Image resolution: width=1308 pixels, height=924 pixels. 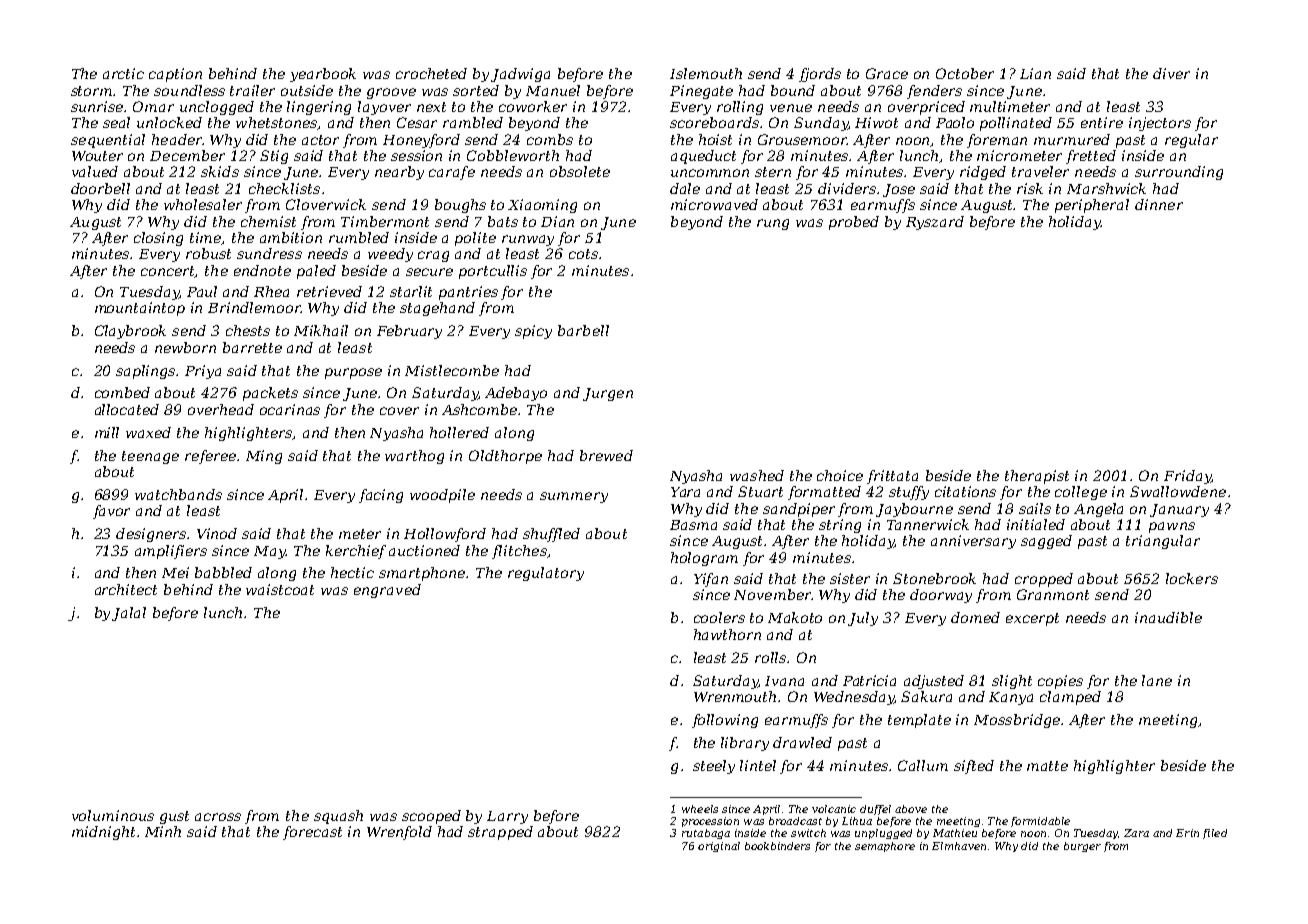 I want to click on combs, so click(x=550, y=139).
